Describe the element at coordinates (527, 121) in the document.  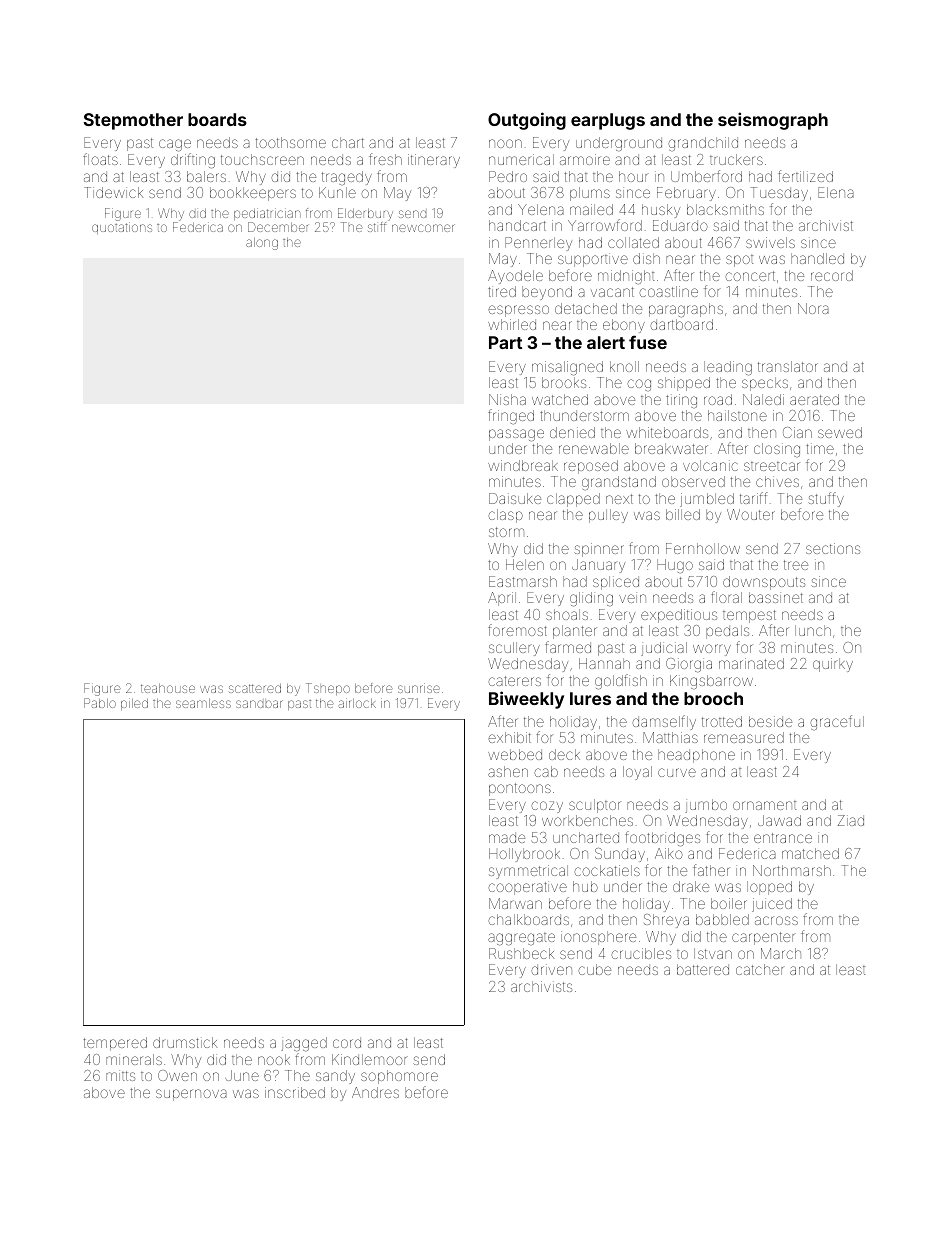
I see `Outgoing` at that location.
